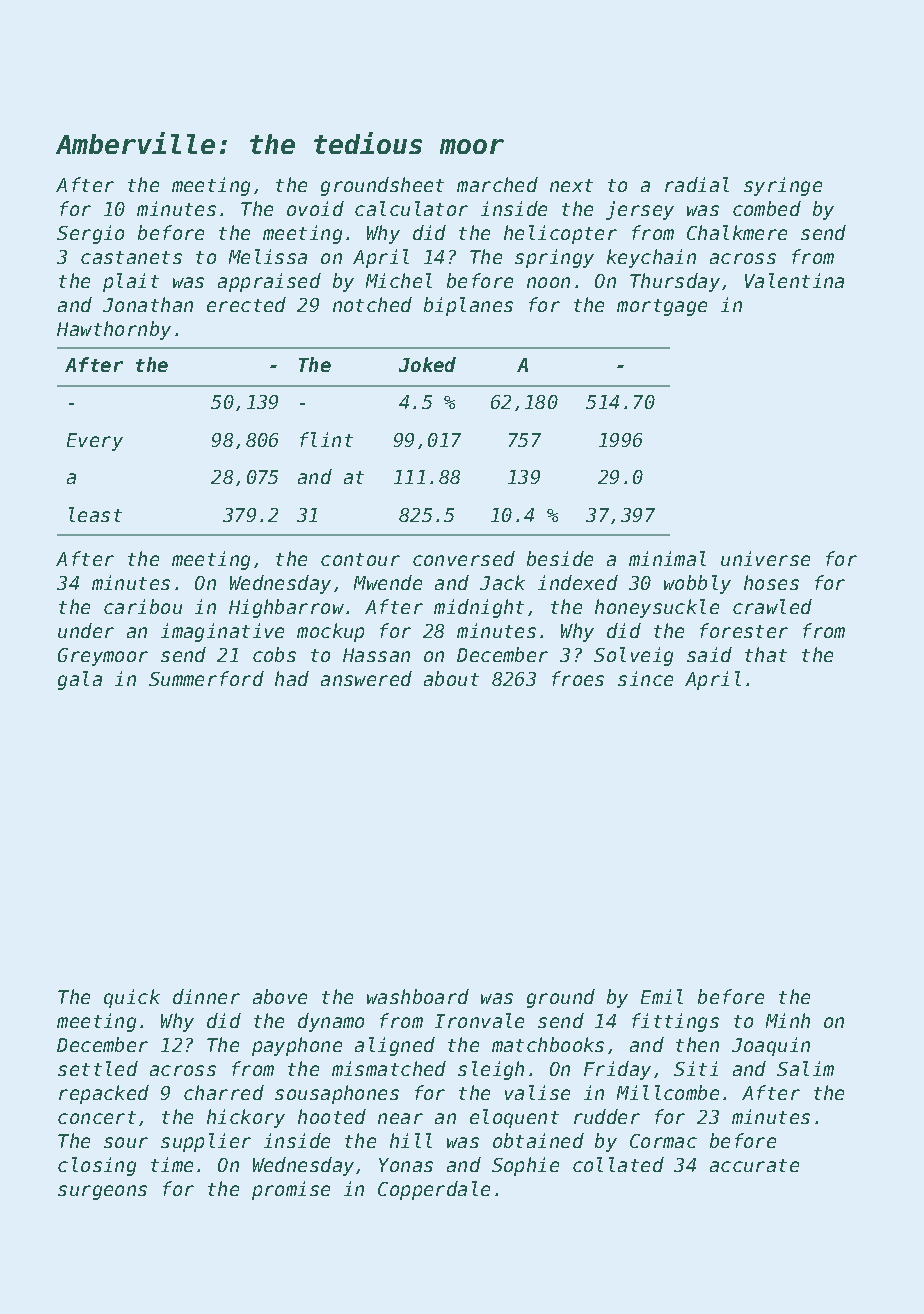  Describe the element at coordinates (794, 280) in the image. I see `Valentina` at that location.
